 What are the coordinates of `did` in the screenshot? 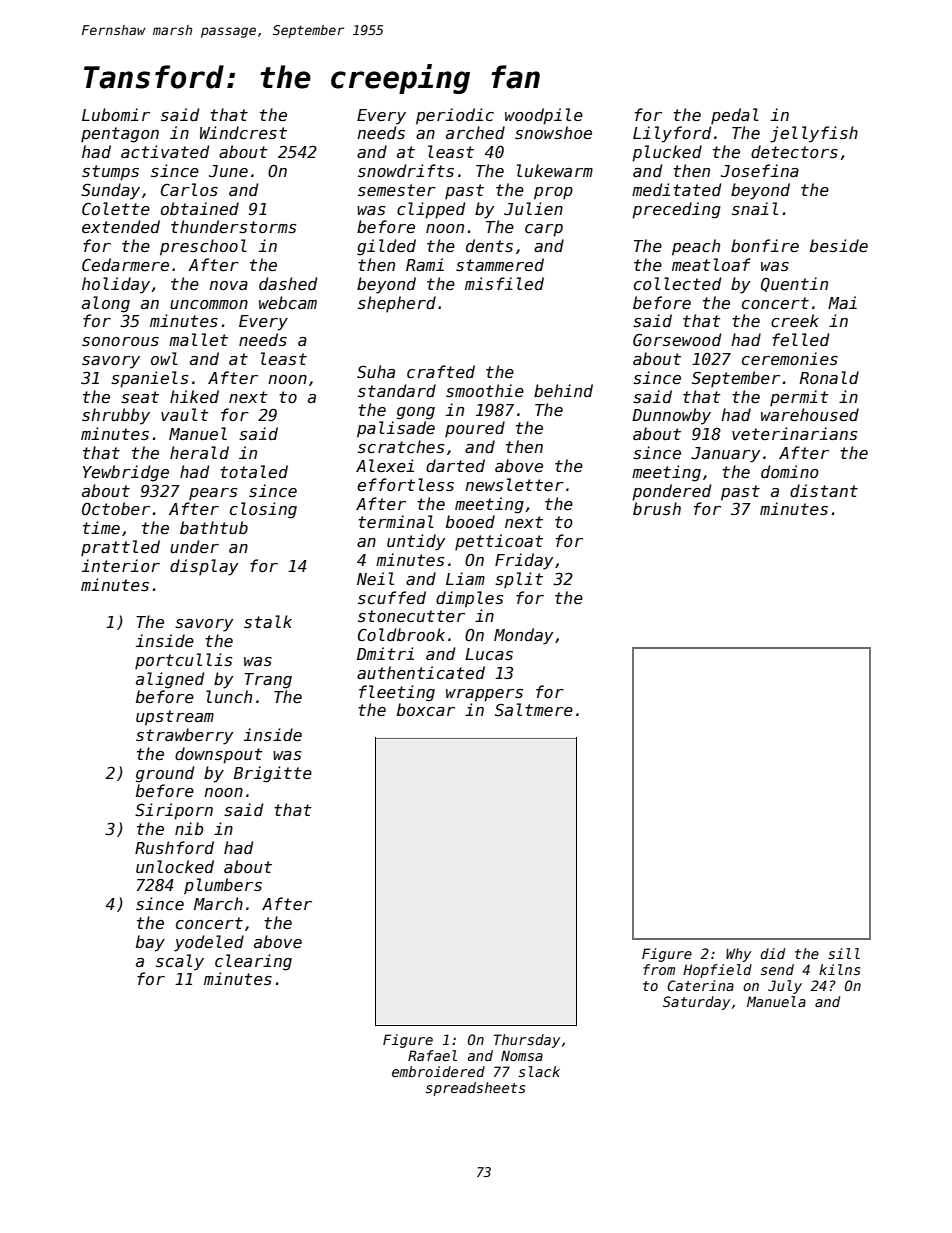 It's located at (772, 953).
